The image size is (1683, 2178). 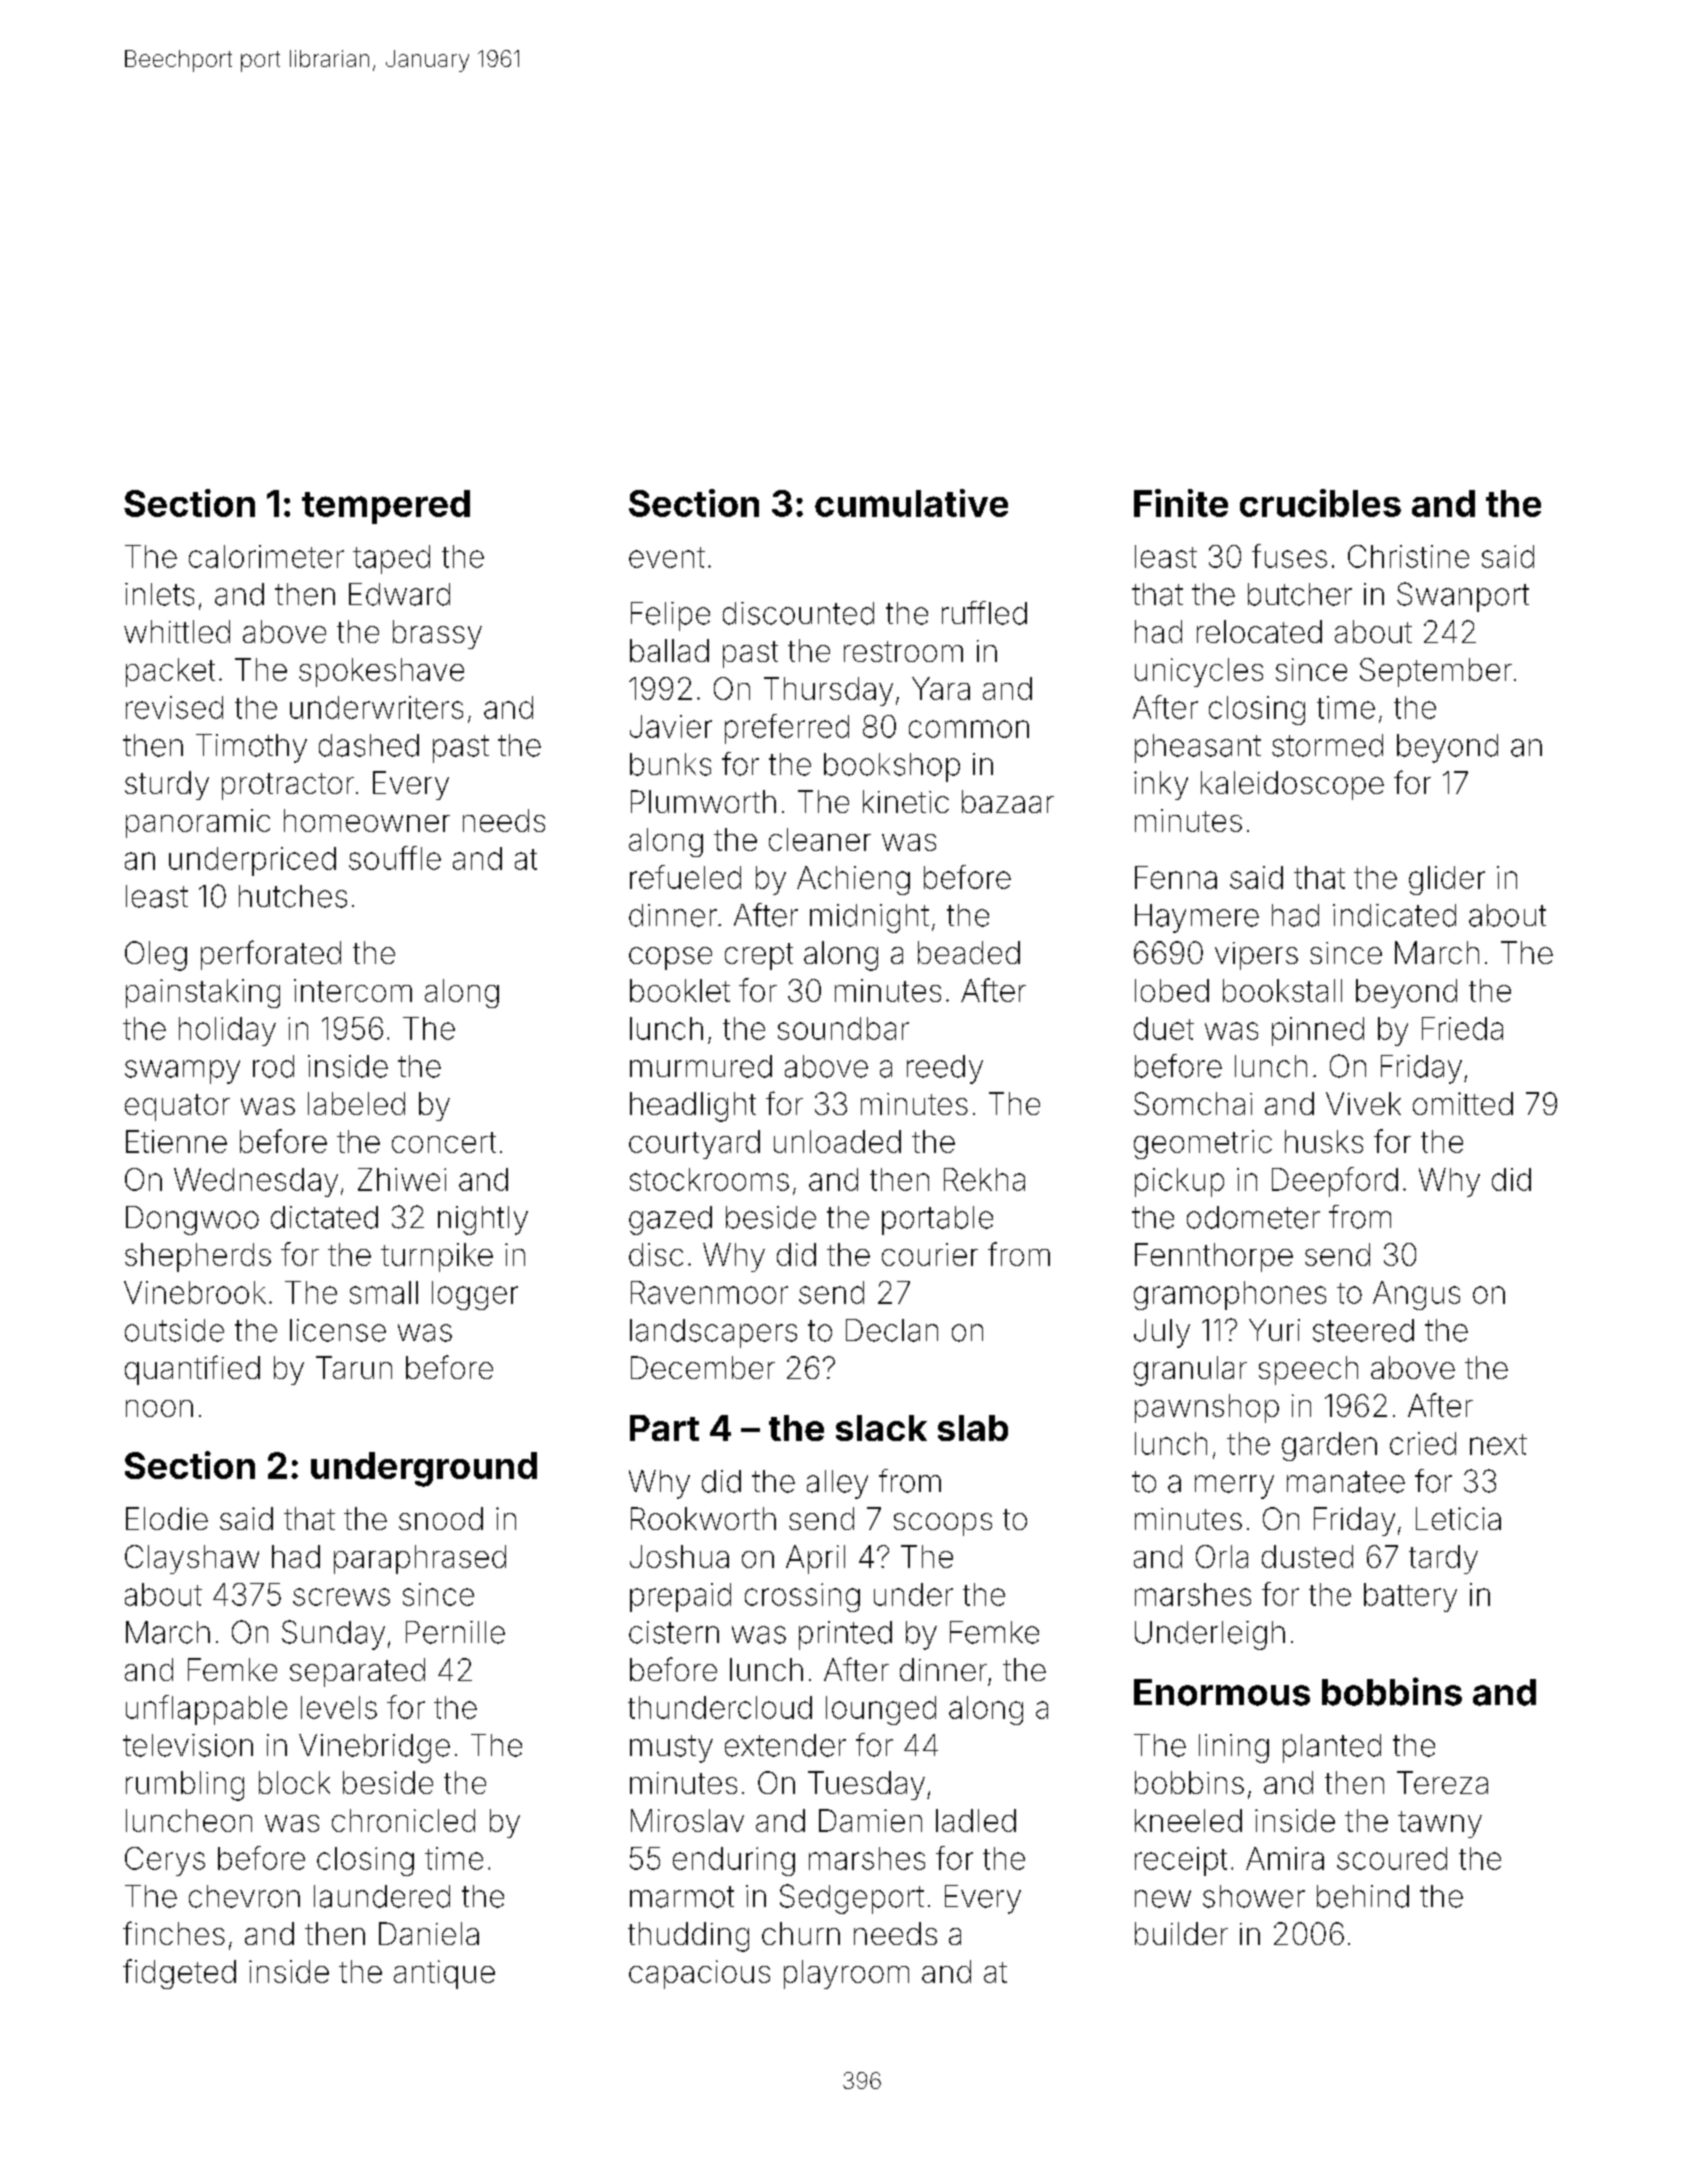 What do you see at coordinates (1463, 1103) in the page?
I see `omitted` at bounding box center [1463, 1103].
